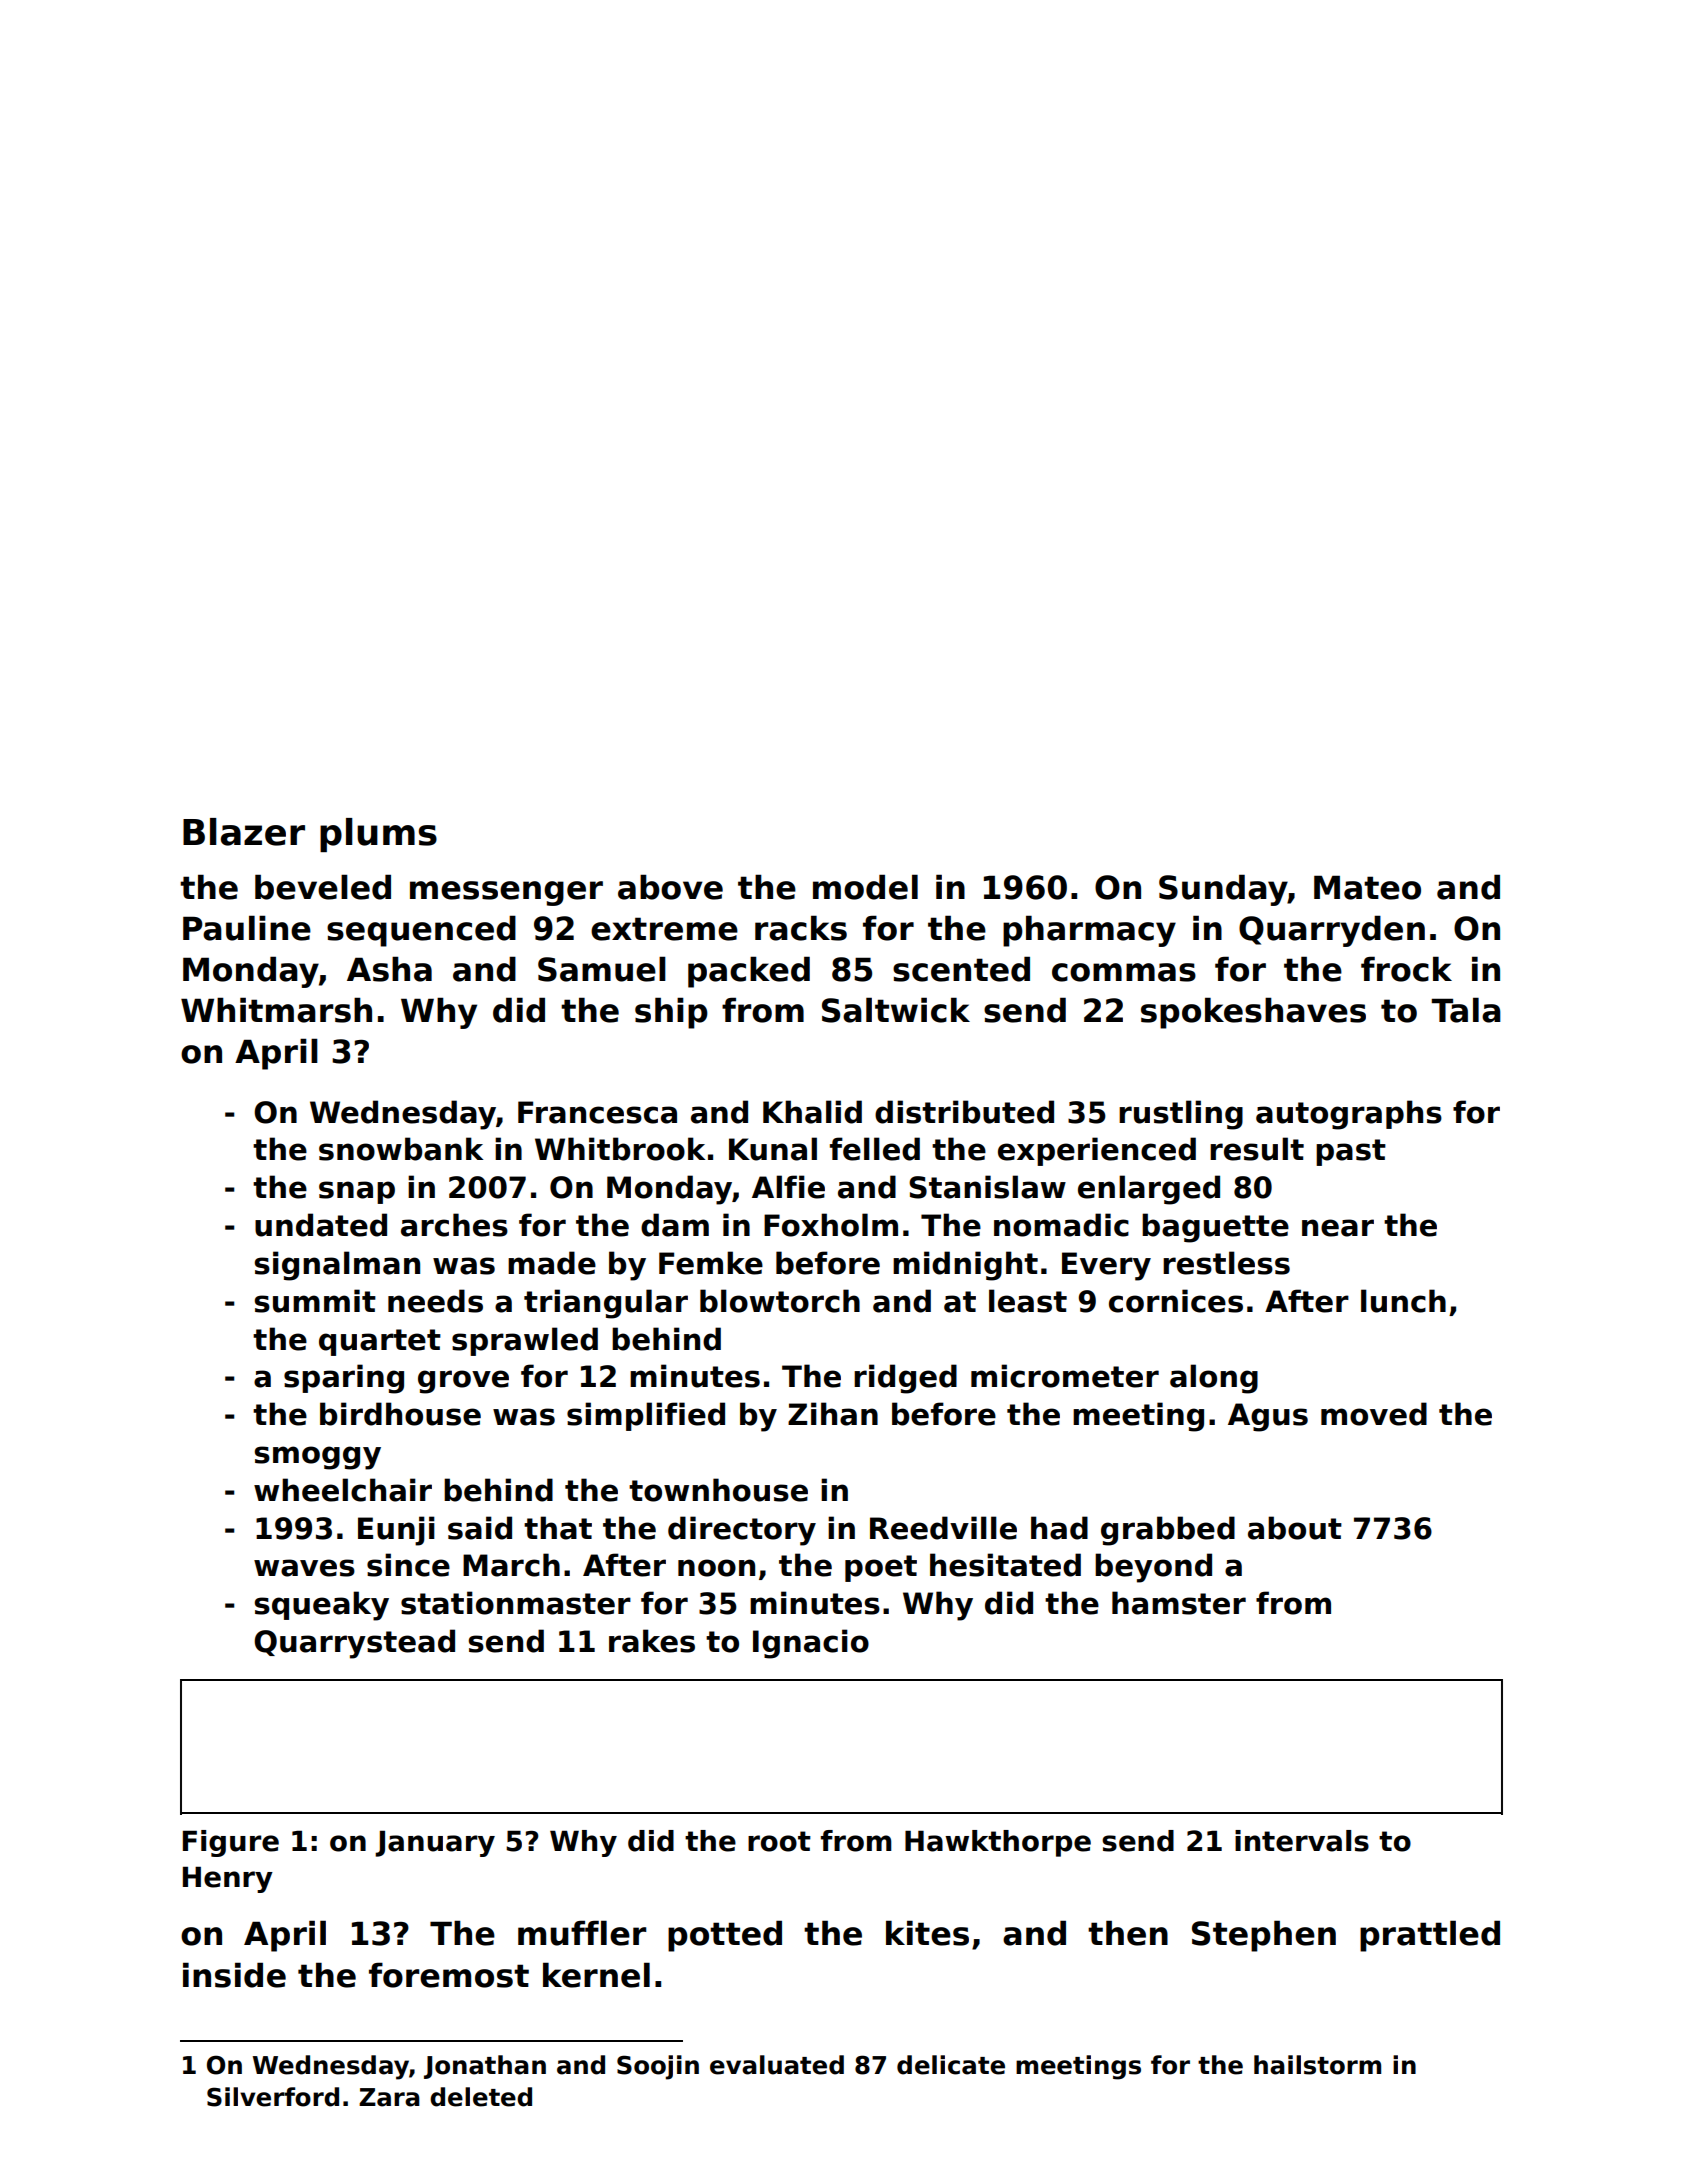 This screenshot has width=1683, height=2178. I want to click on Sunday, so click(1223, 890).
